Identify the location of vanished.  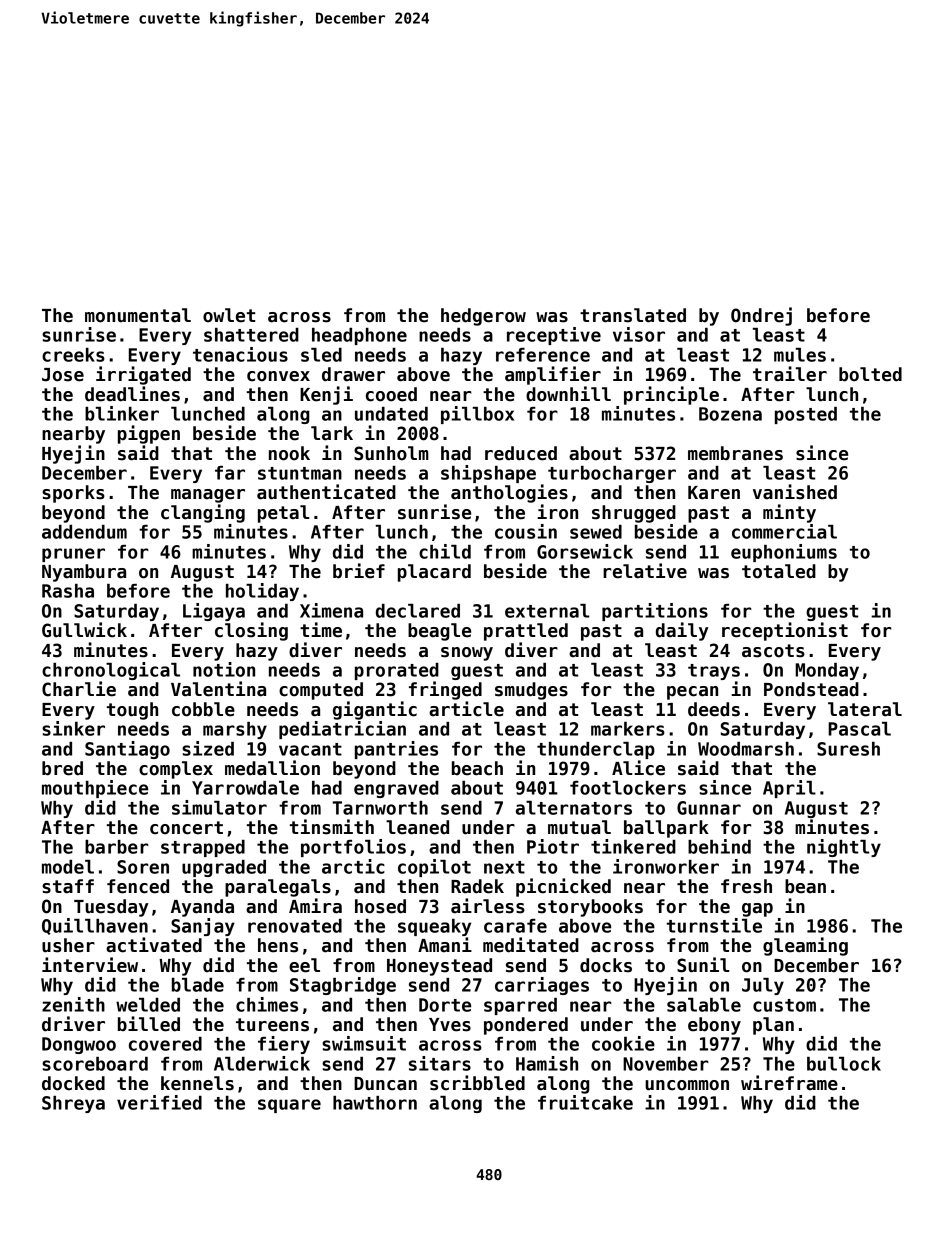
(795, 492).
